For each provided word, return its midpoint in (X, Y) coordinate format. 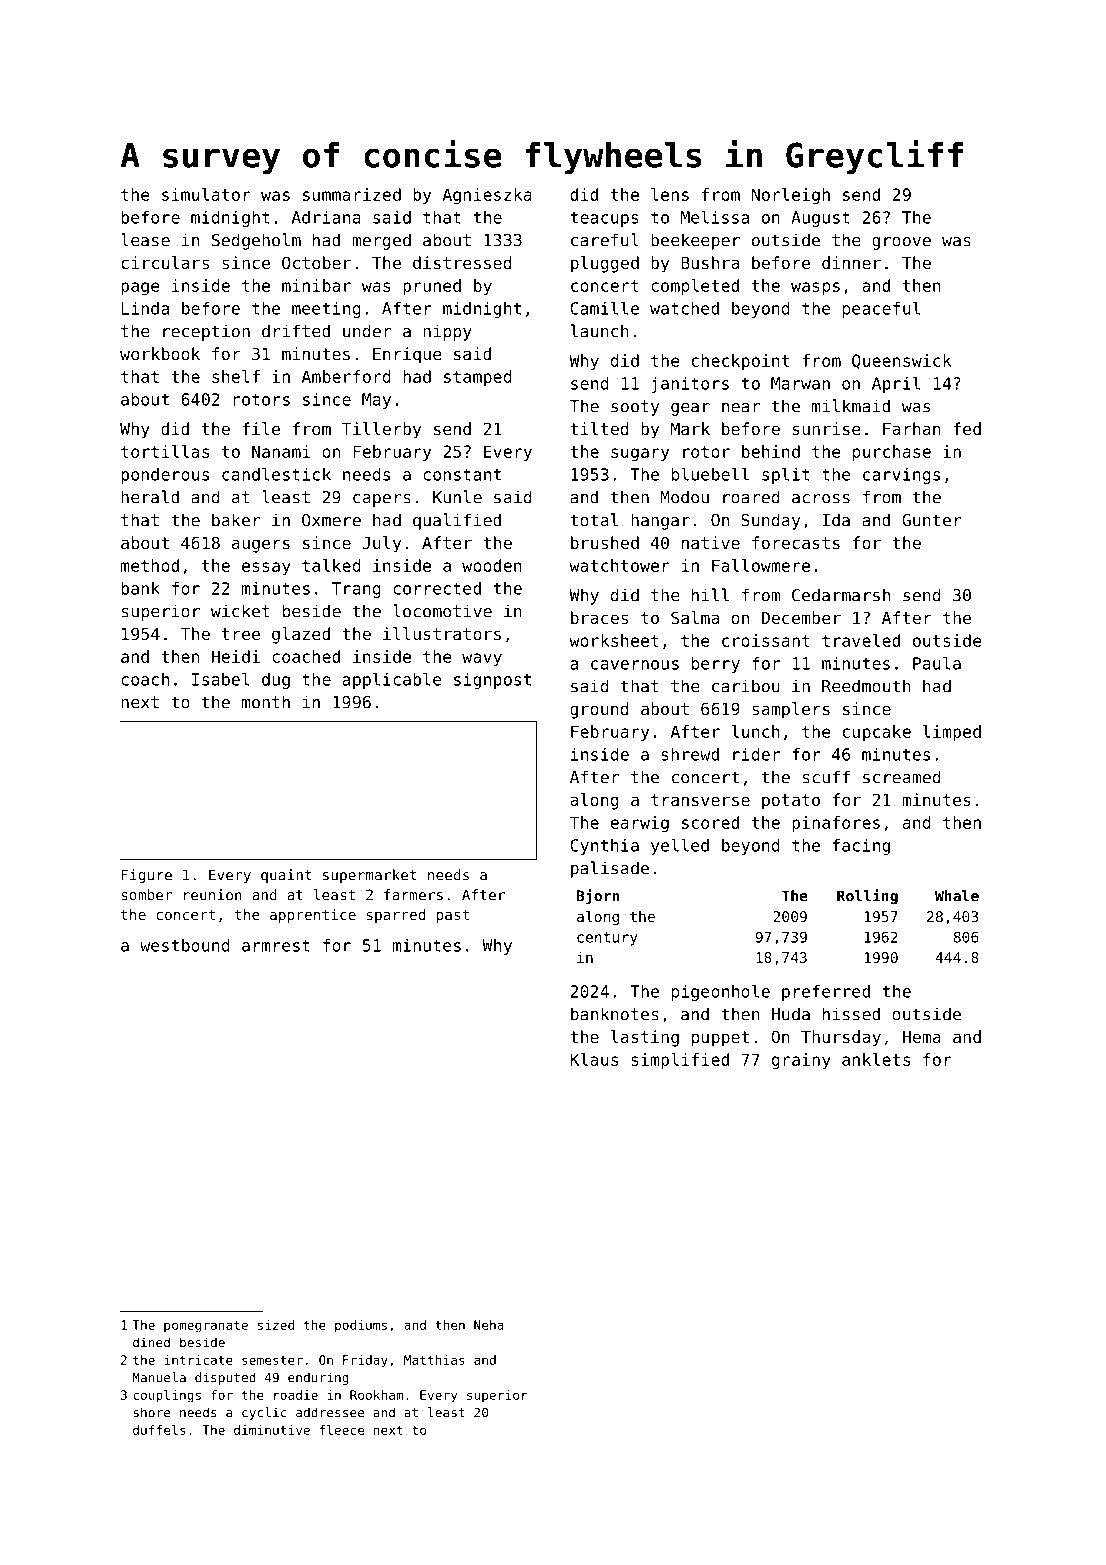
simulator (206, 194)
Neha (489, 1325)
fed (967, 428)
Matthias (434, 1360)
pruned (432, 287)
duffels (159, 1430)
